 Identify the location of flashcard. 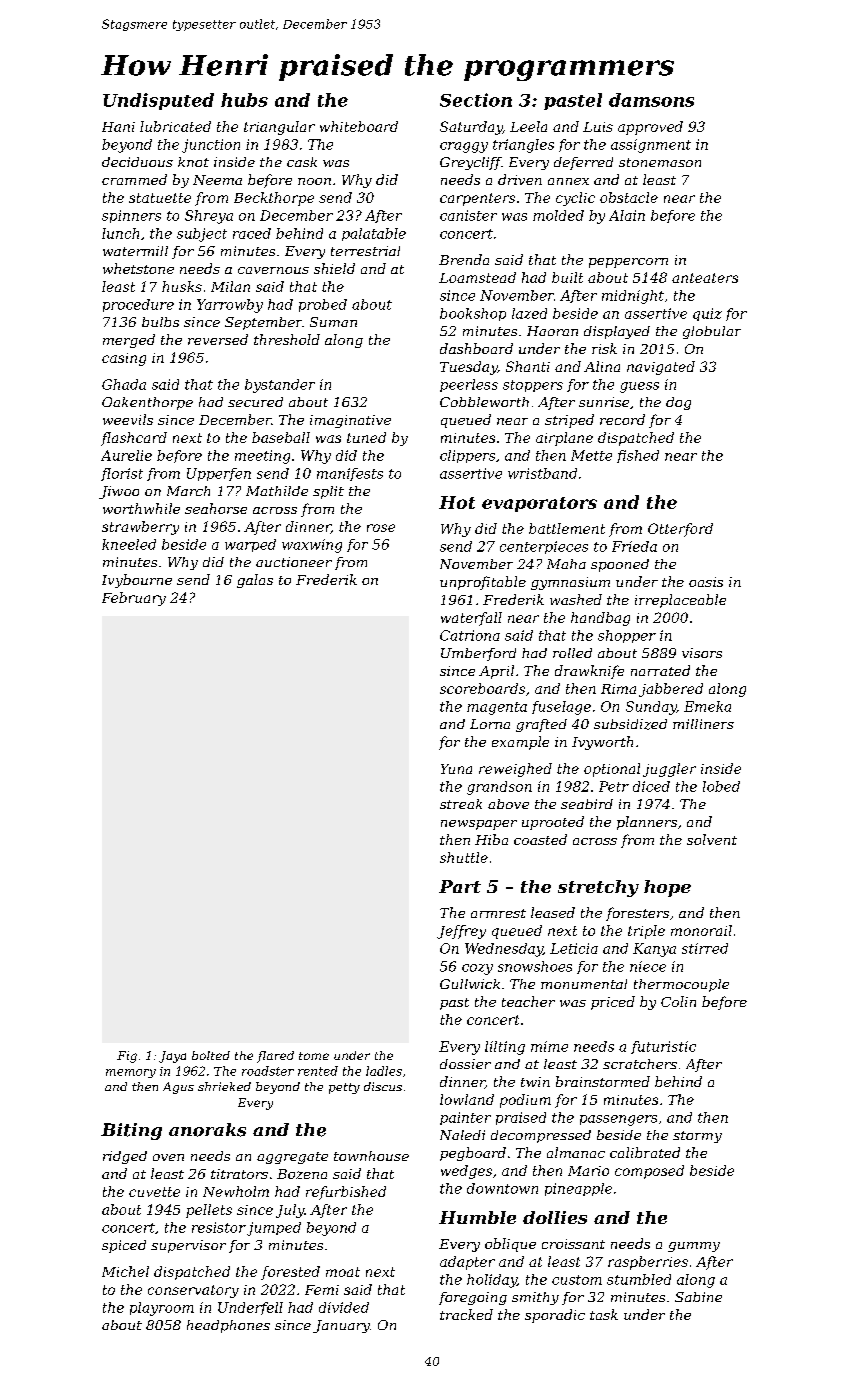
(134, 439).
